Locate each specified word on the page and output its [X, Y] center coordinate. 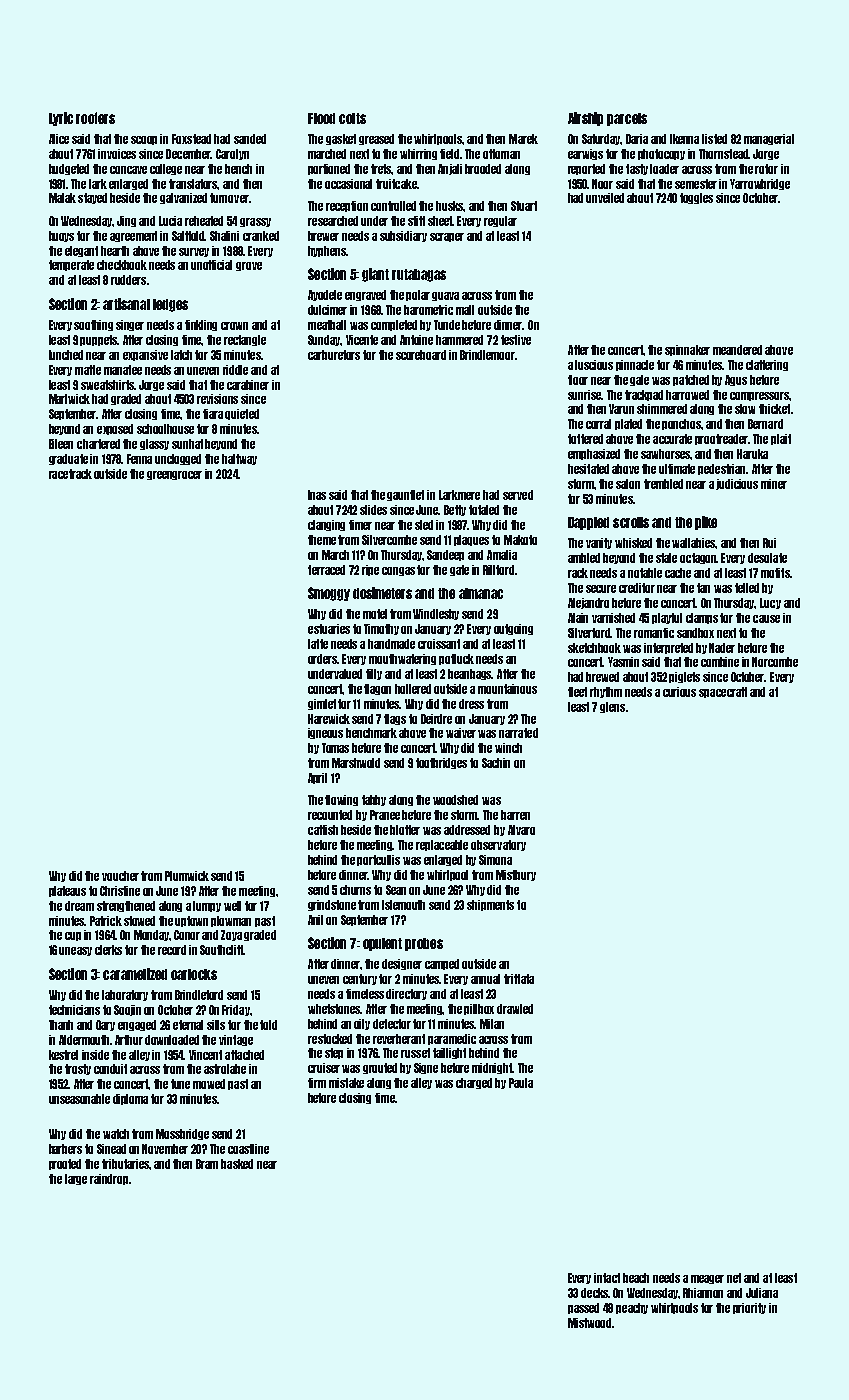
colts [352, 118]
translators [193, 184]
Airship [585, 119]
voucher [120, 876]
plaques [471, 540]
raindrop [109, 1179]
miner [774, 484]
